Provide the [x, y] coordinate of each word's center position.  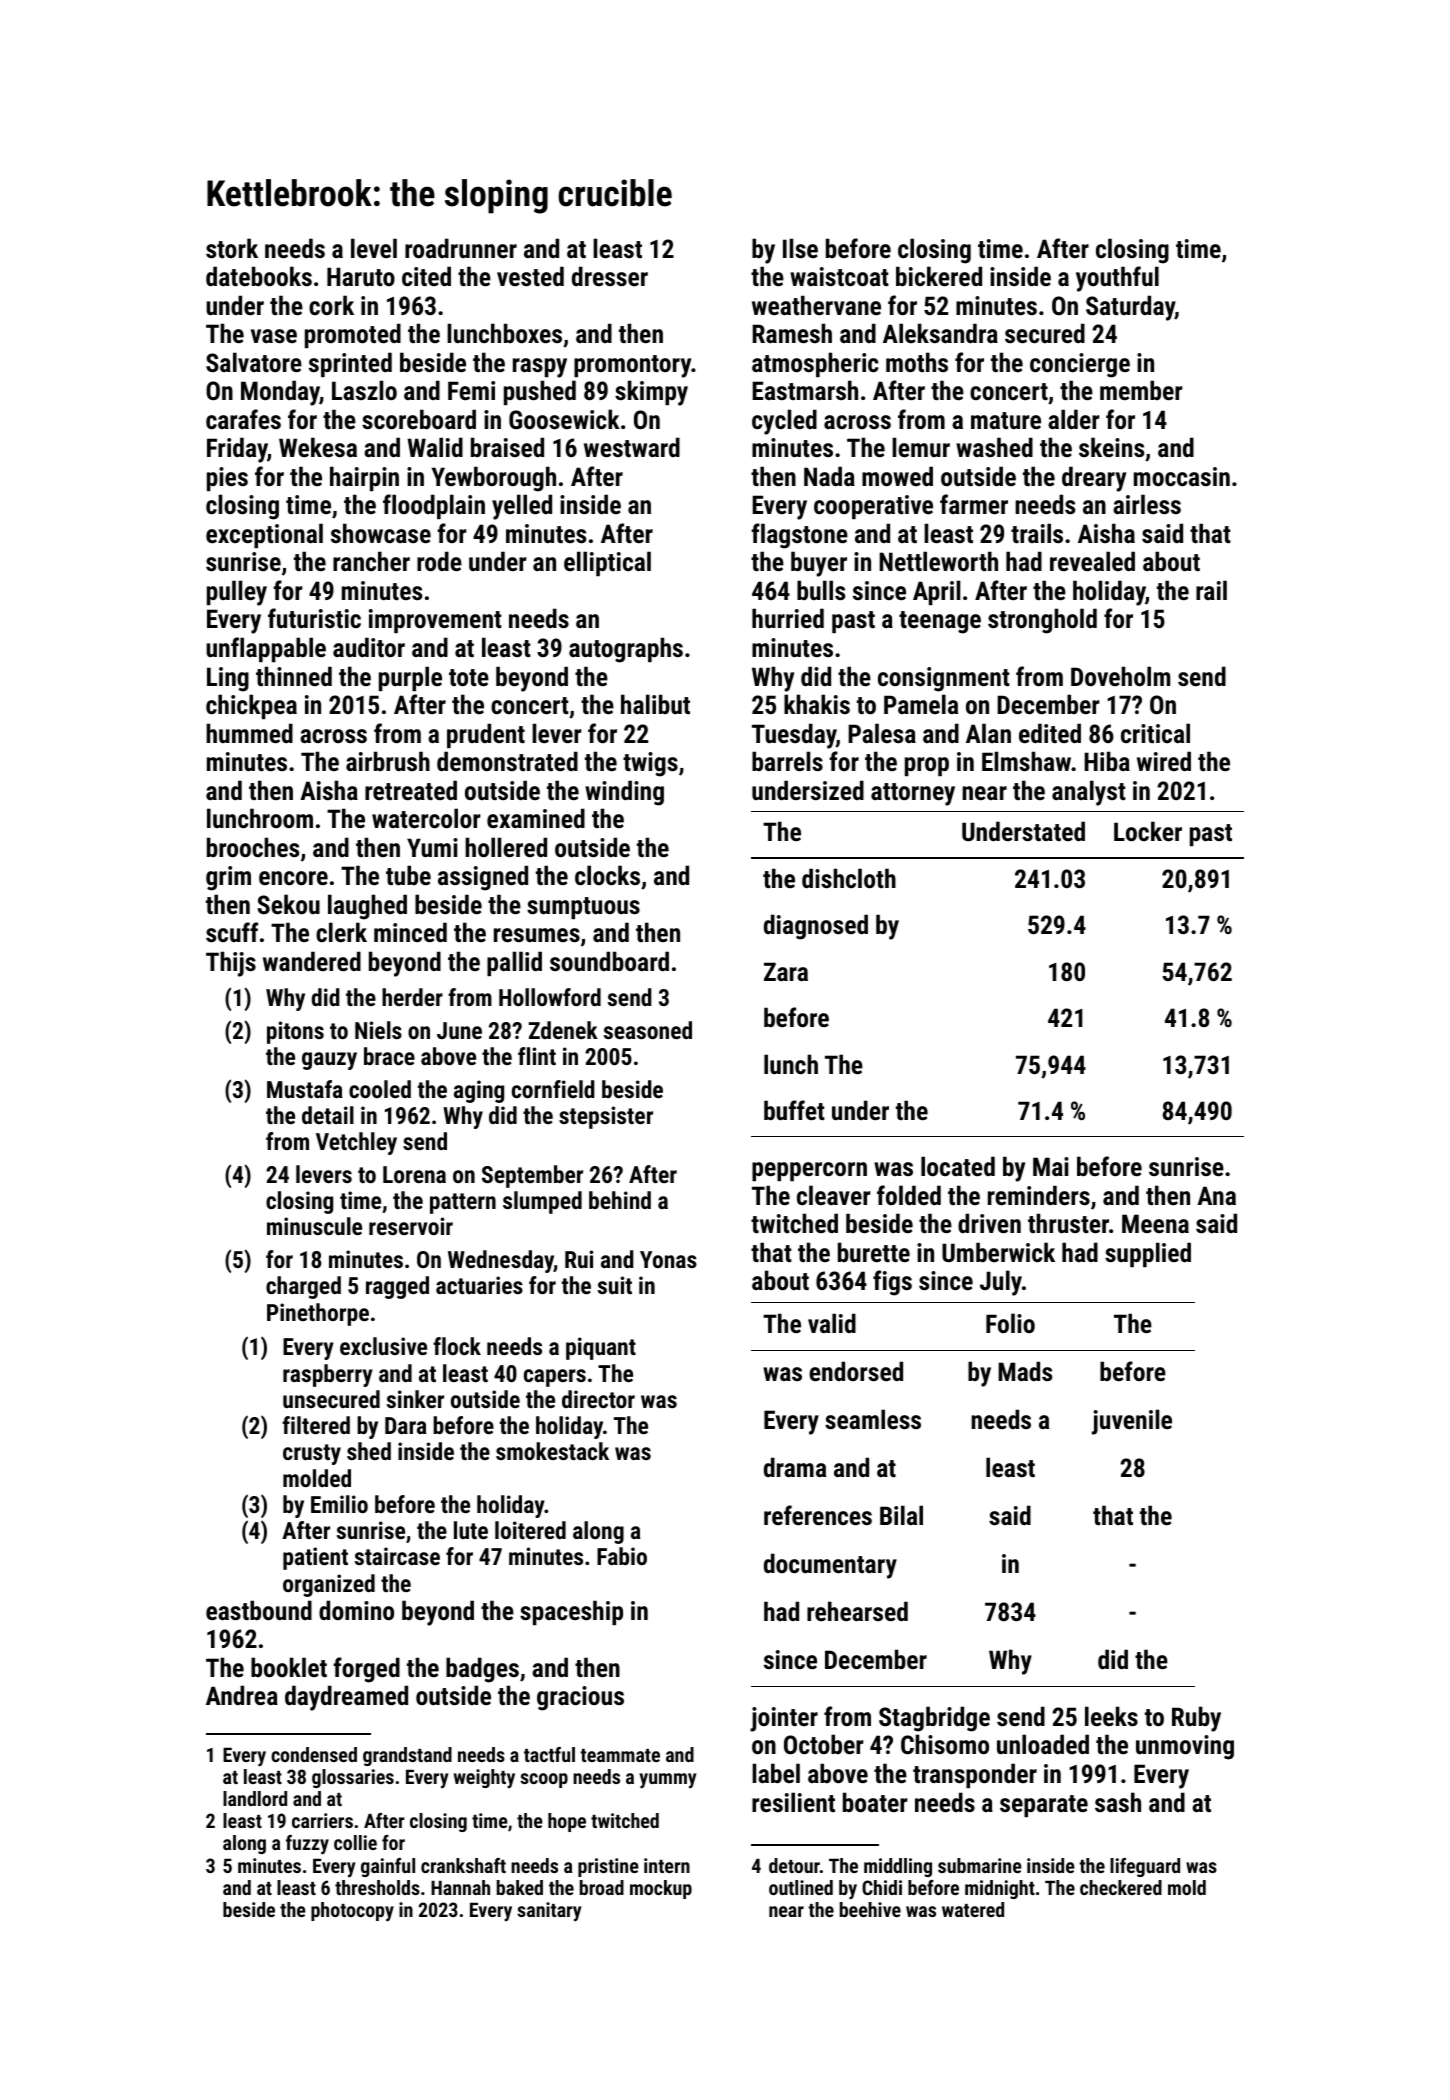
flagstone [799, 536]
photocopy [352, 1912]
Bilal [901, 1515]
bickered [939, 276]
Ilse [800, 248]
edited [1050, 733]
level [374, 248]
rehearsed [857, 1611]
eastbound [259, 1610]
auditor [369, 647]
